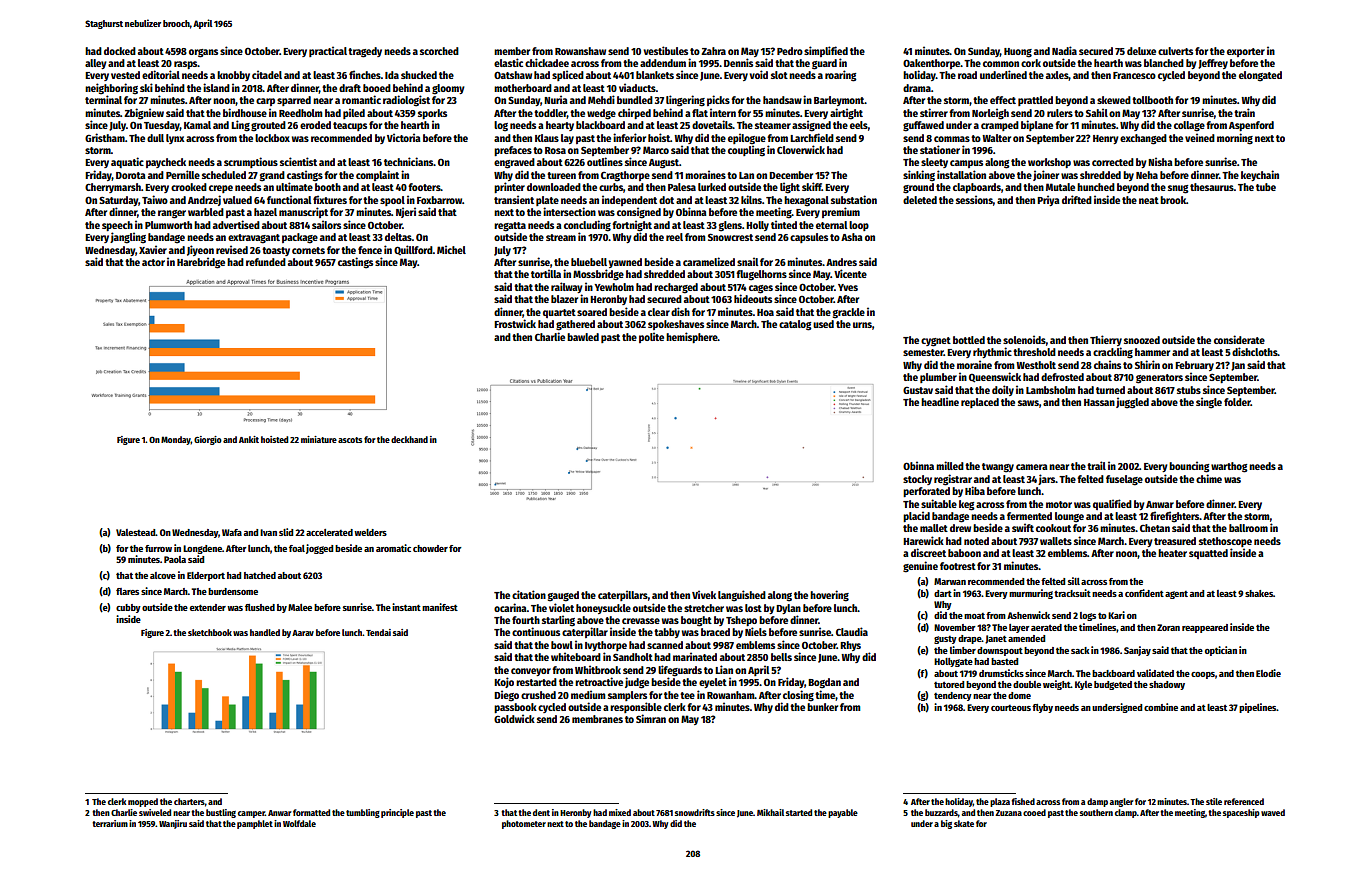  What do you see at coordinates (409, 439) in the screenshot?
I see `deckhand` at bounding box center [409, 439].
